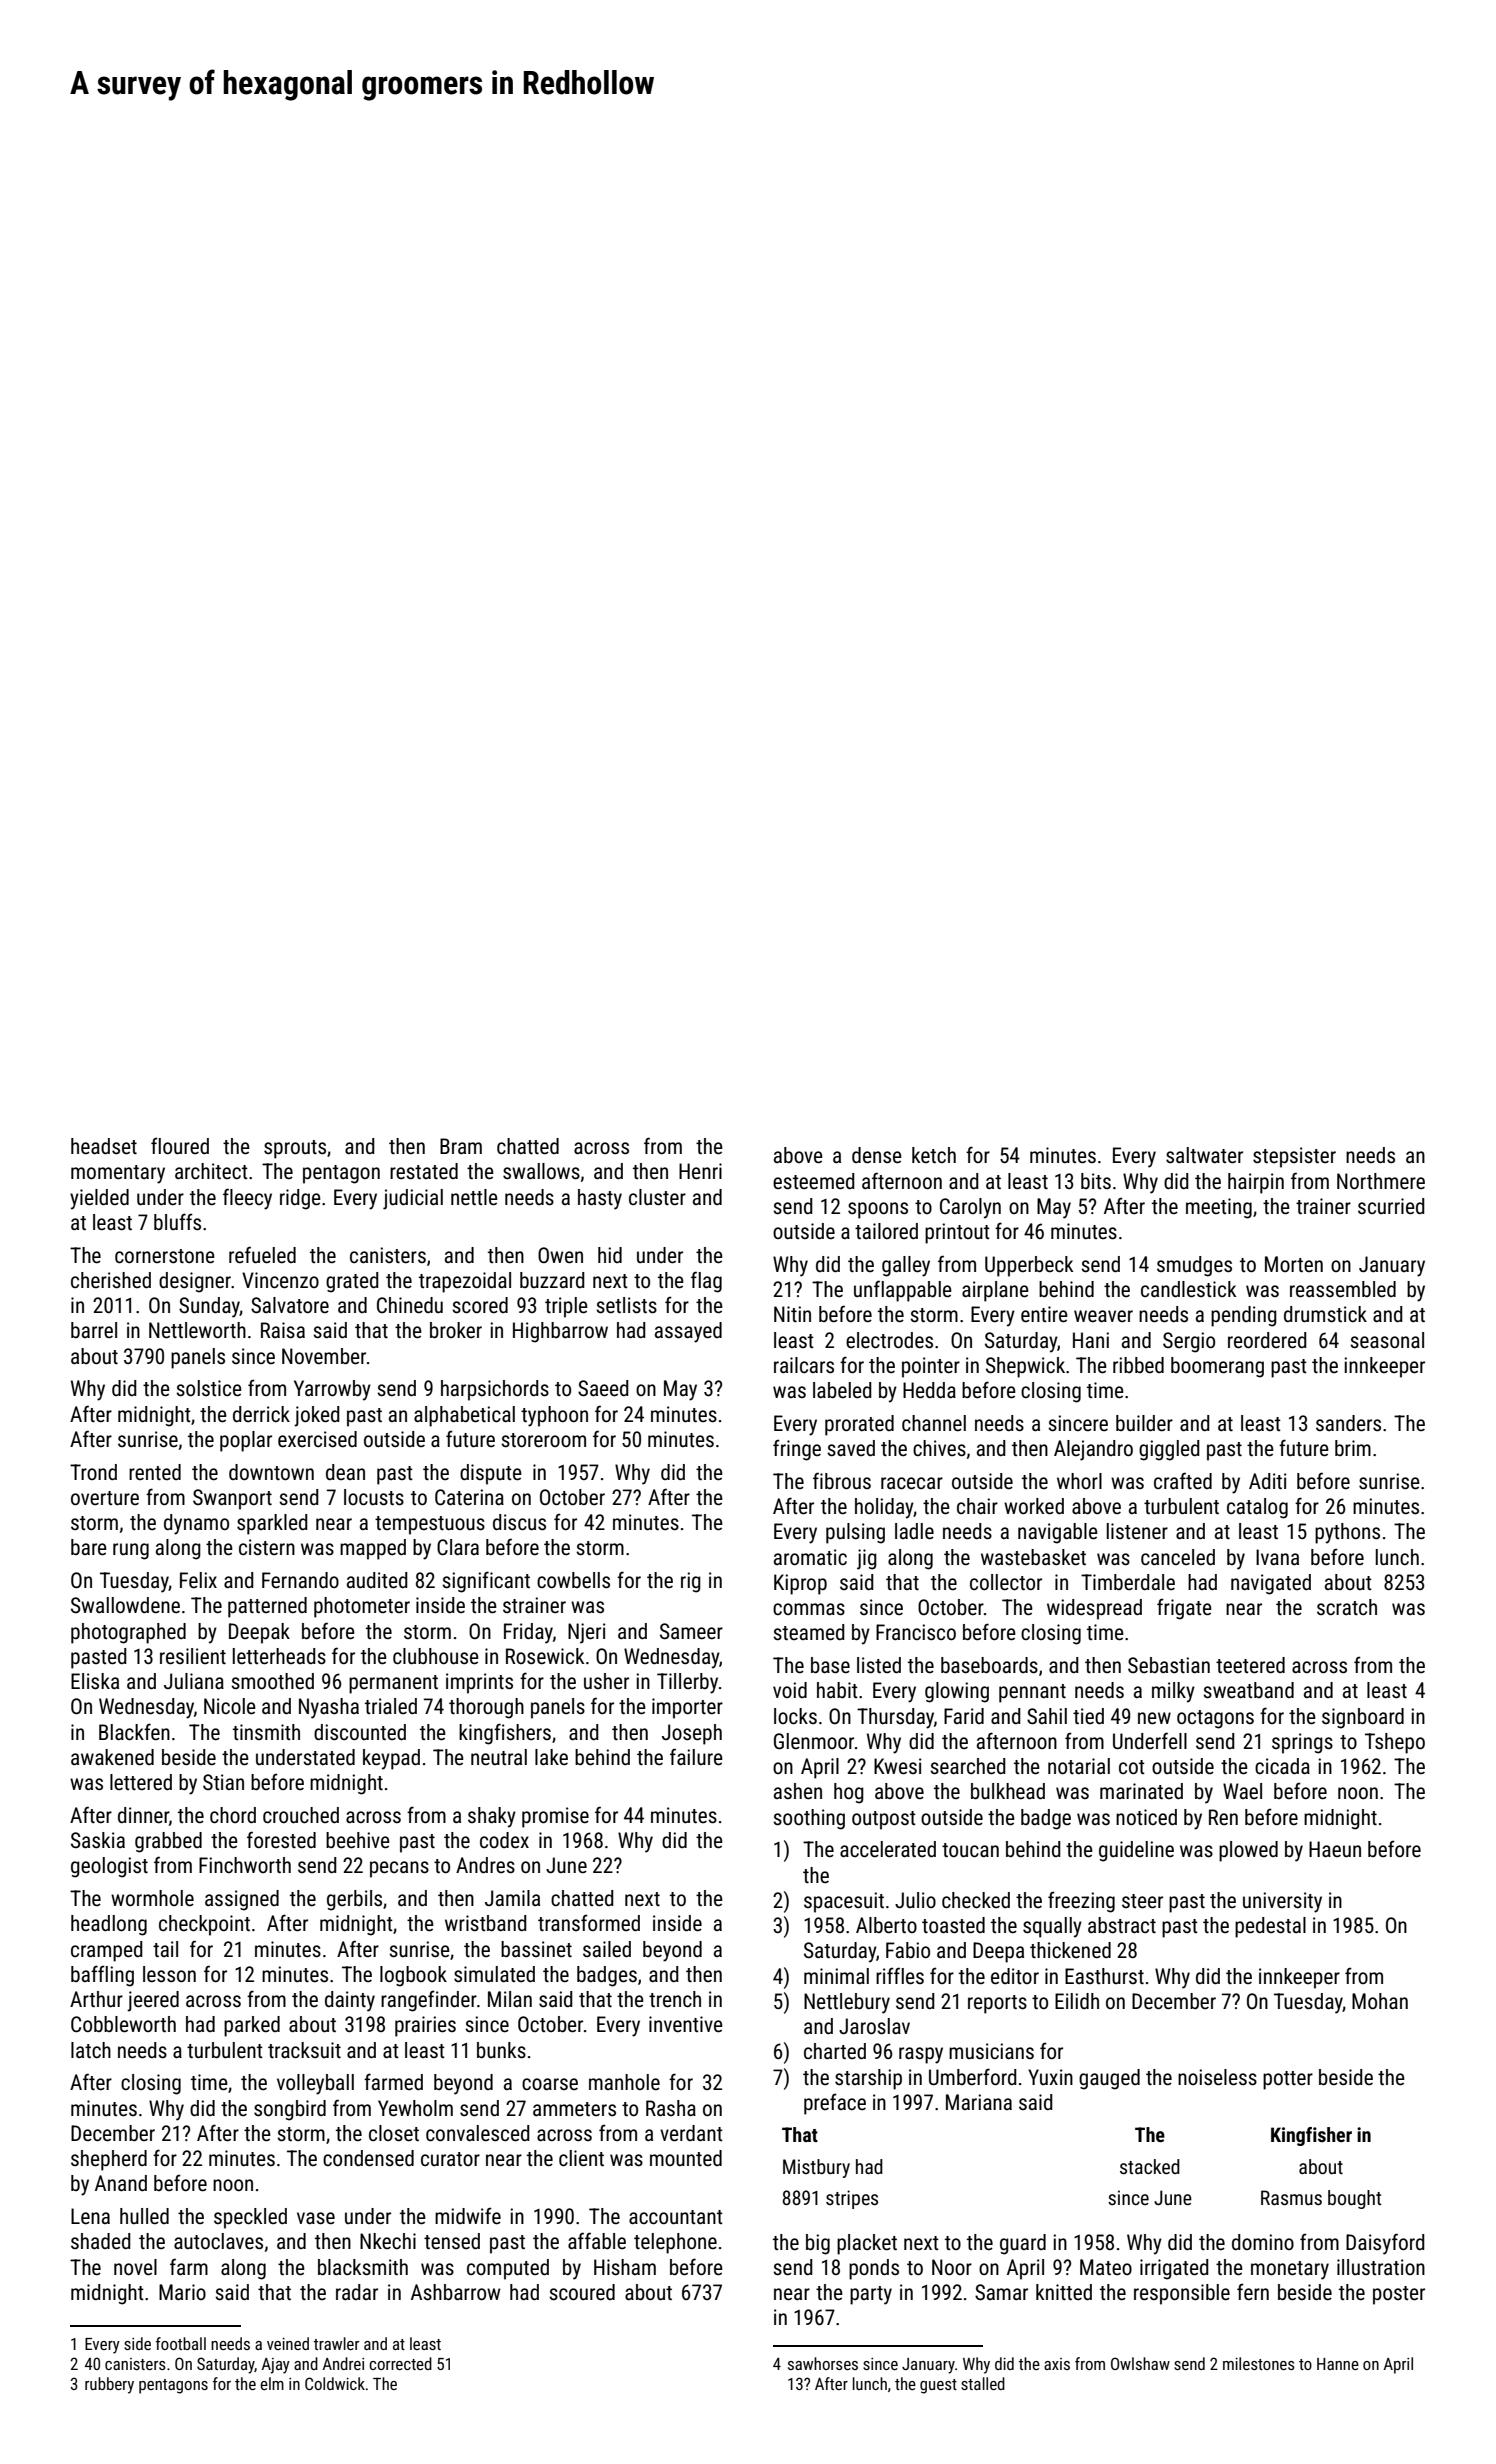  What do you see at coordinates (1380, 2001) in the screenshot?
I see `Mohan` at bounding box center [1380, 2001].
